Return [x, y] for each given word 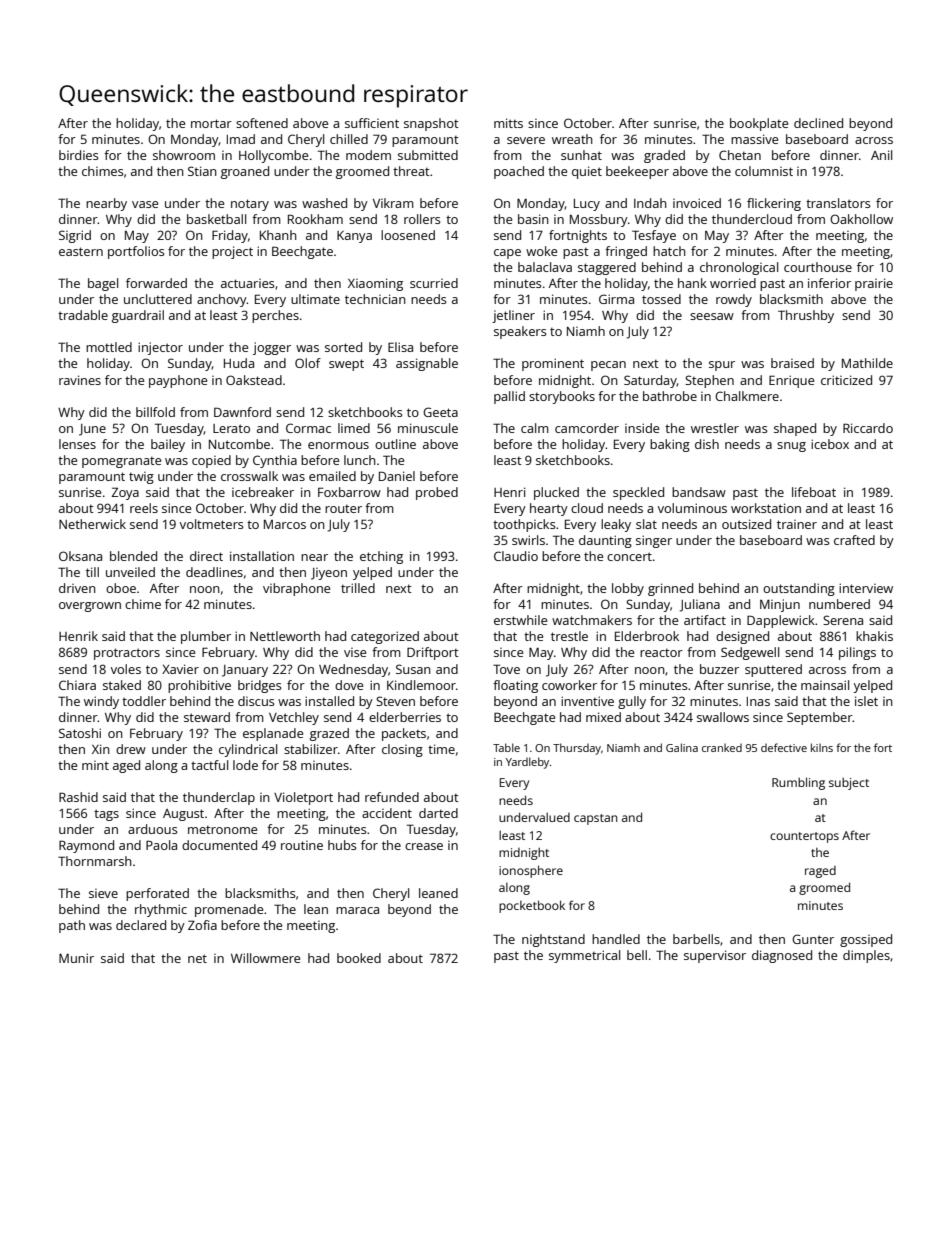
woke [541, 251]
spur [722, 366]
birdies [79, 155]
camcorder [587, 428]
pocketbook [532, 906]
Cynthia [275, 461]
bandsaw [699, 492]
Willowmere [265, 958]
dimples [866, 956]
